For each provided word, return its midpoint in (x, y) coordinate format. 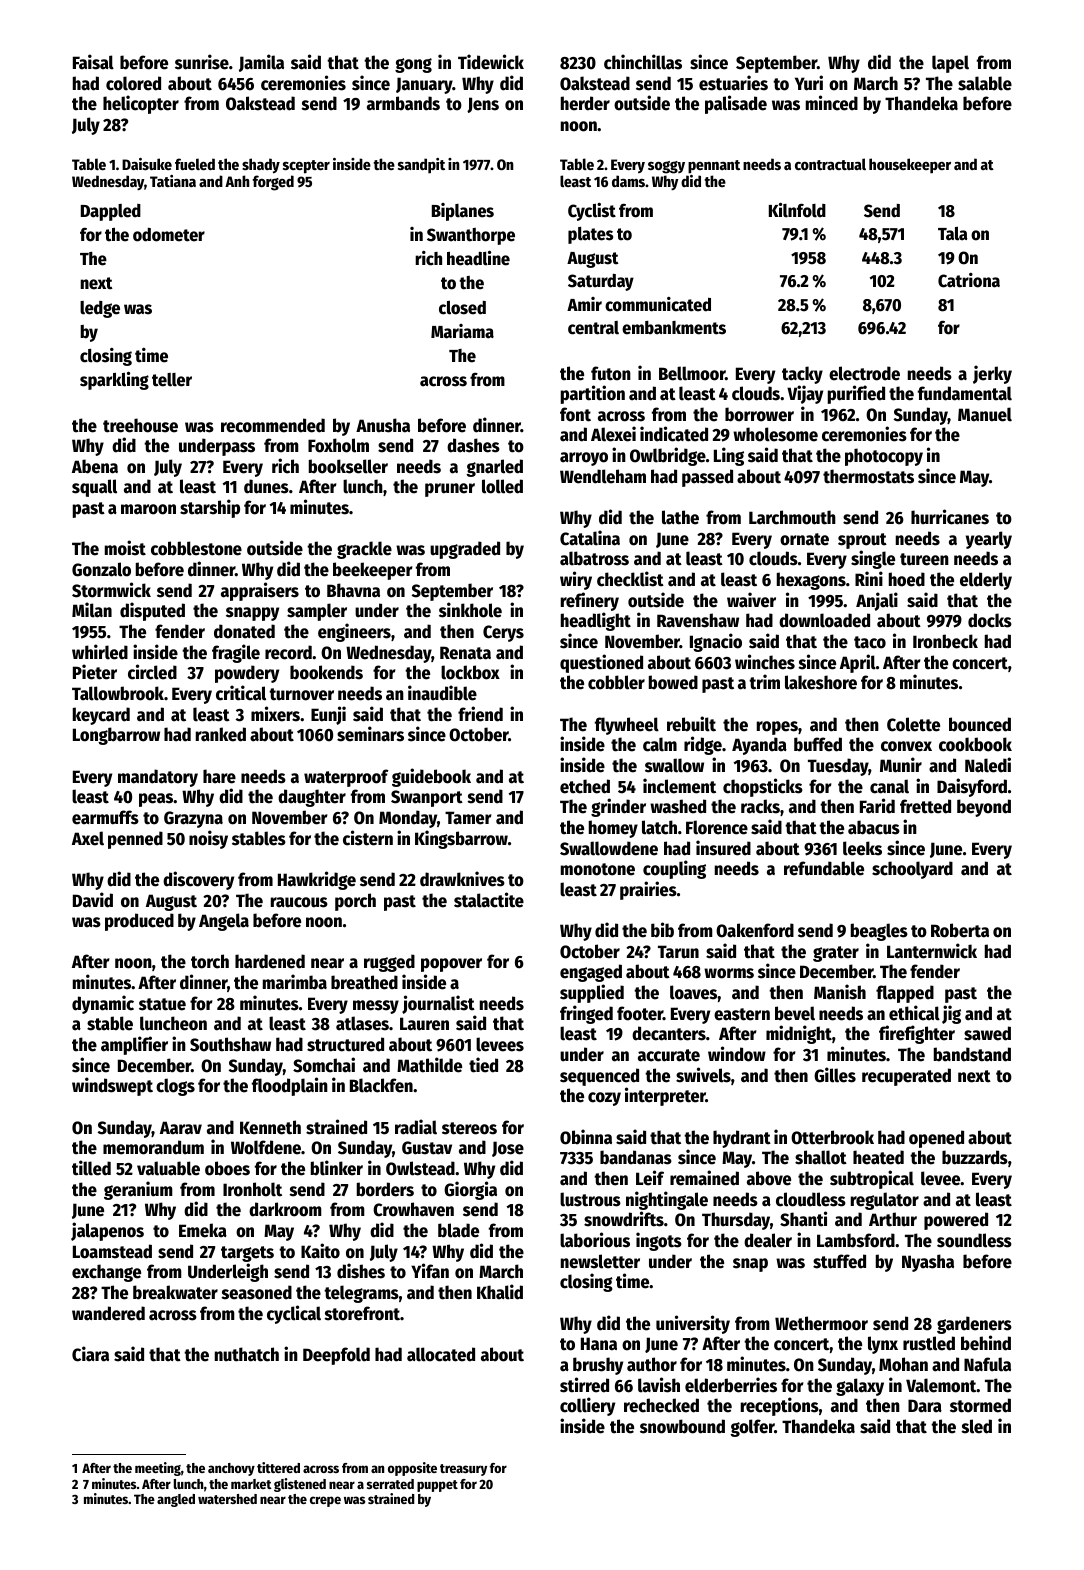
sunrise (202, 62)
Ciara (90, 1354)
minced (832, 103)
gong (413, 65)
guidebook (431, 777)
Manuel (985, 414)
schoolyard (912, 870)
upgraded (465, 550)
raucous (299, 902)
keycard (101, 716)
